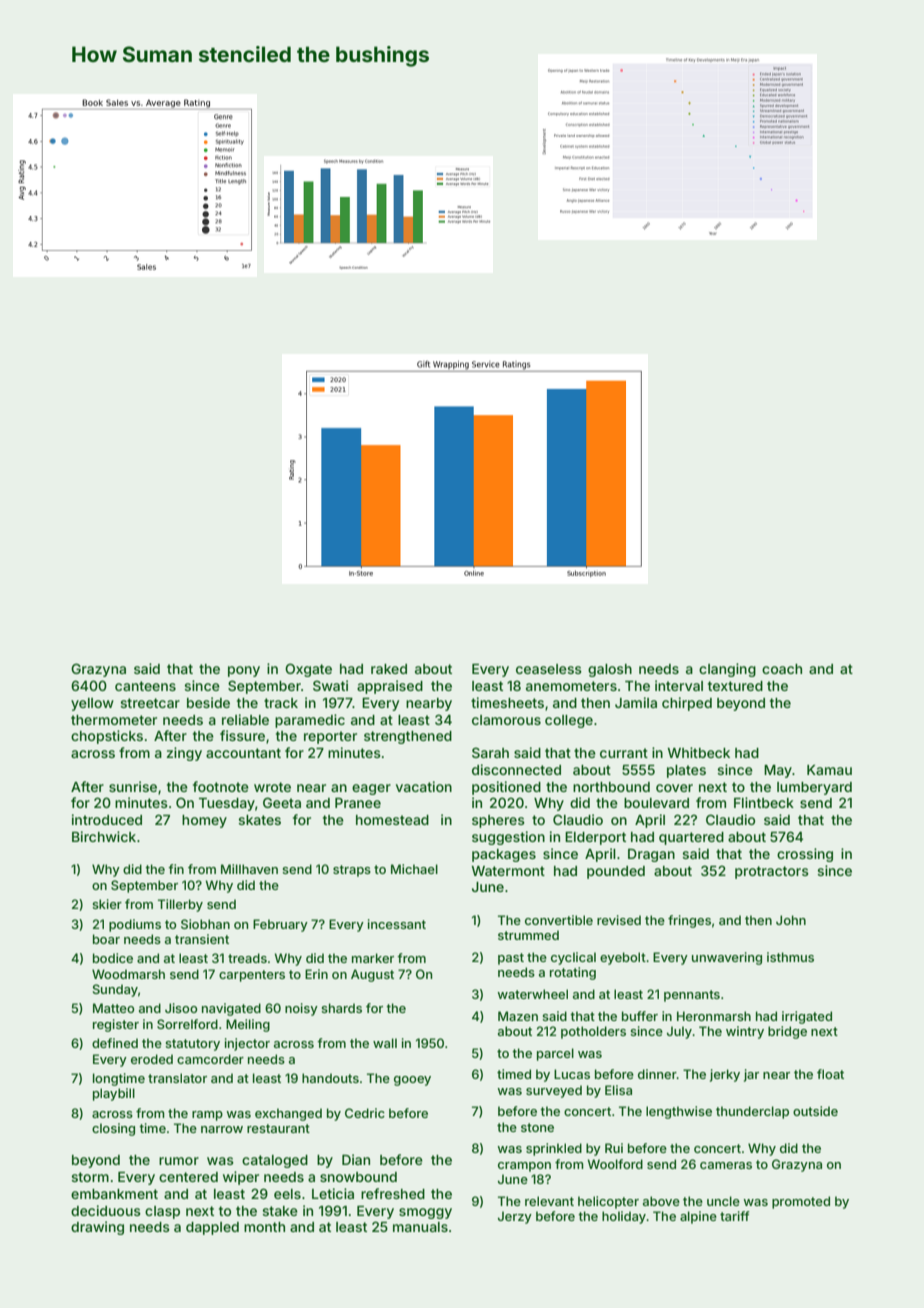 Image resolution: width=924 pixels, height=1308 pixels. Describe the element at coordinates (145, 686) in the page. I see `canteens` at that location.
